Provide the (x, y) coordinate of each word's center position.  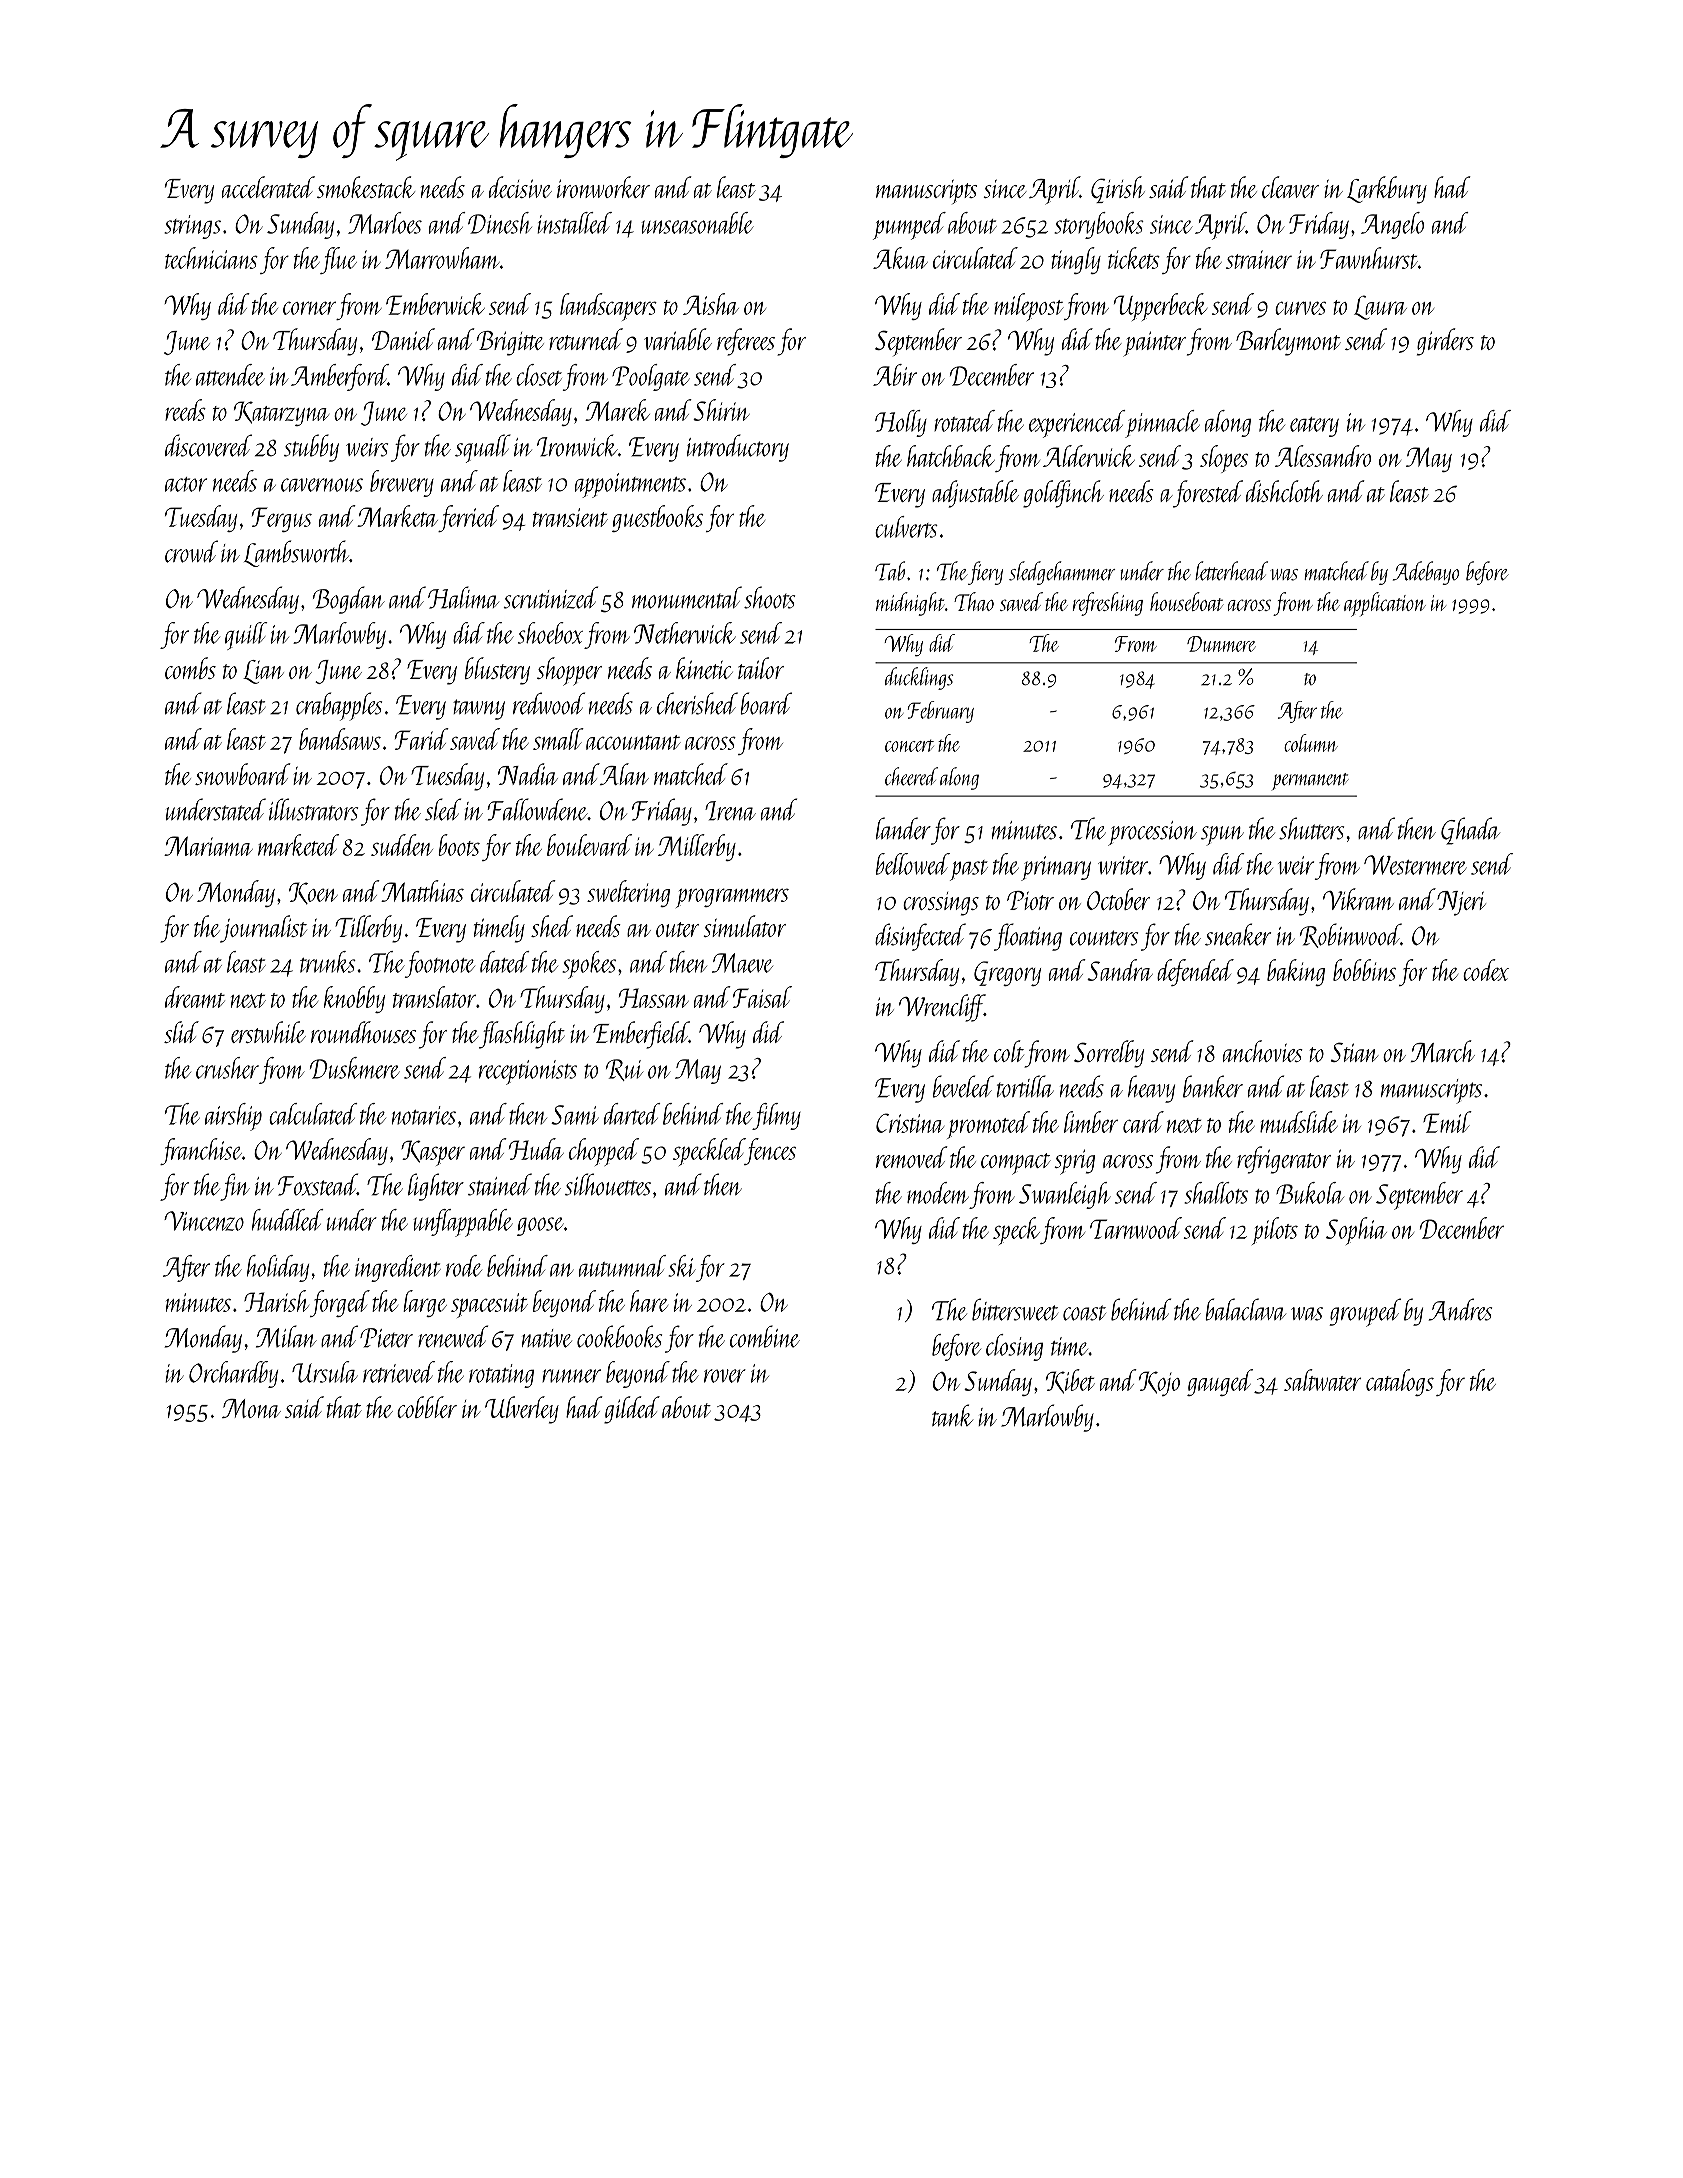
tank (952, 1415)
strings (192, 227)
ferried (468, 518)
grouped (1365, 1312)
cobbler (427, 1407)
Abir (895, 375)
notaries (424, 1115)
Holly (901, 423)
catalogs (1400, 1382)
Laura (1380, 307)
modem (938, 1193)
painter (1154, 344)
